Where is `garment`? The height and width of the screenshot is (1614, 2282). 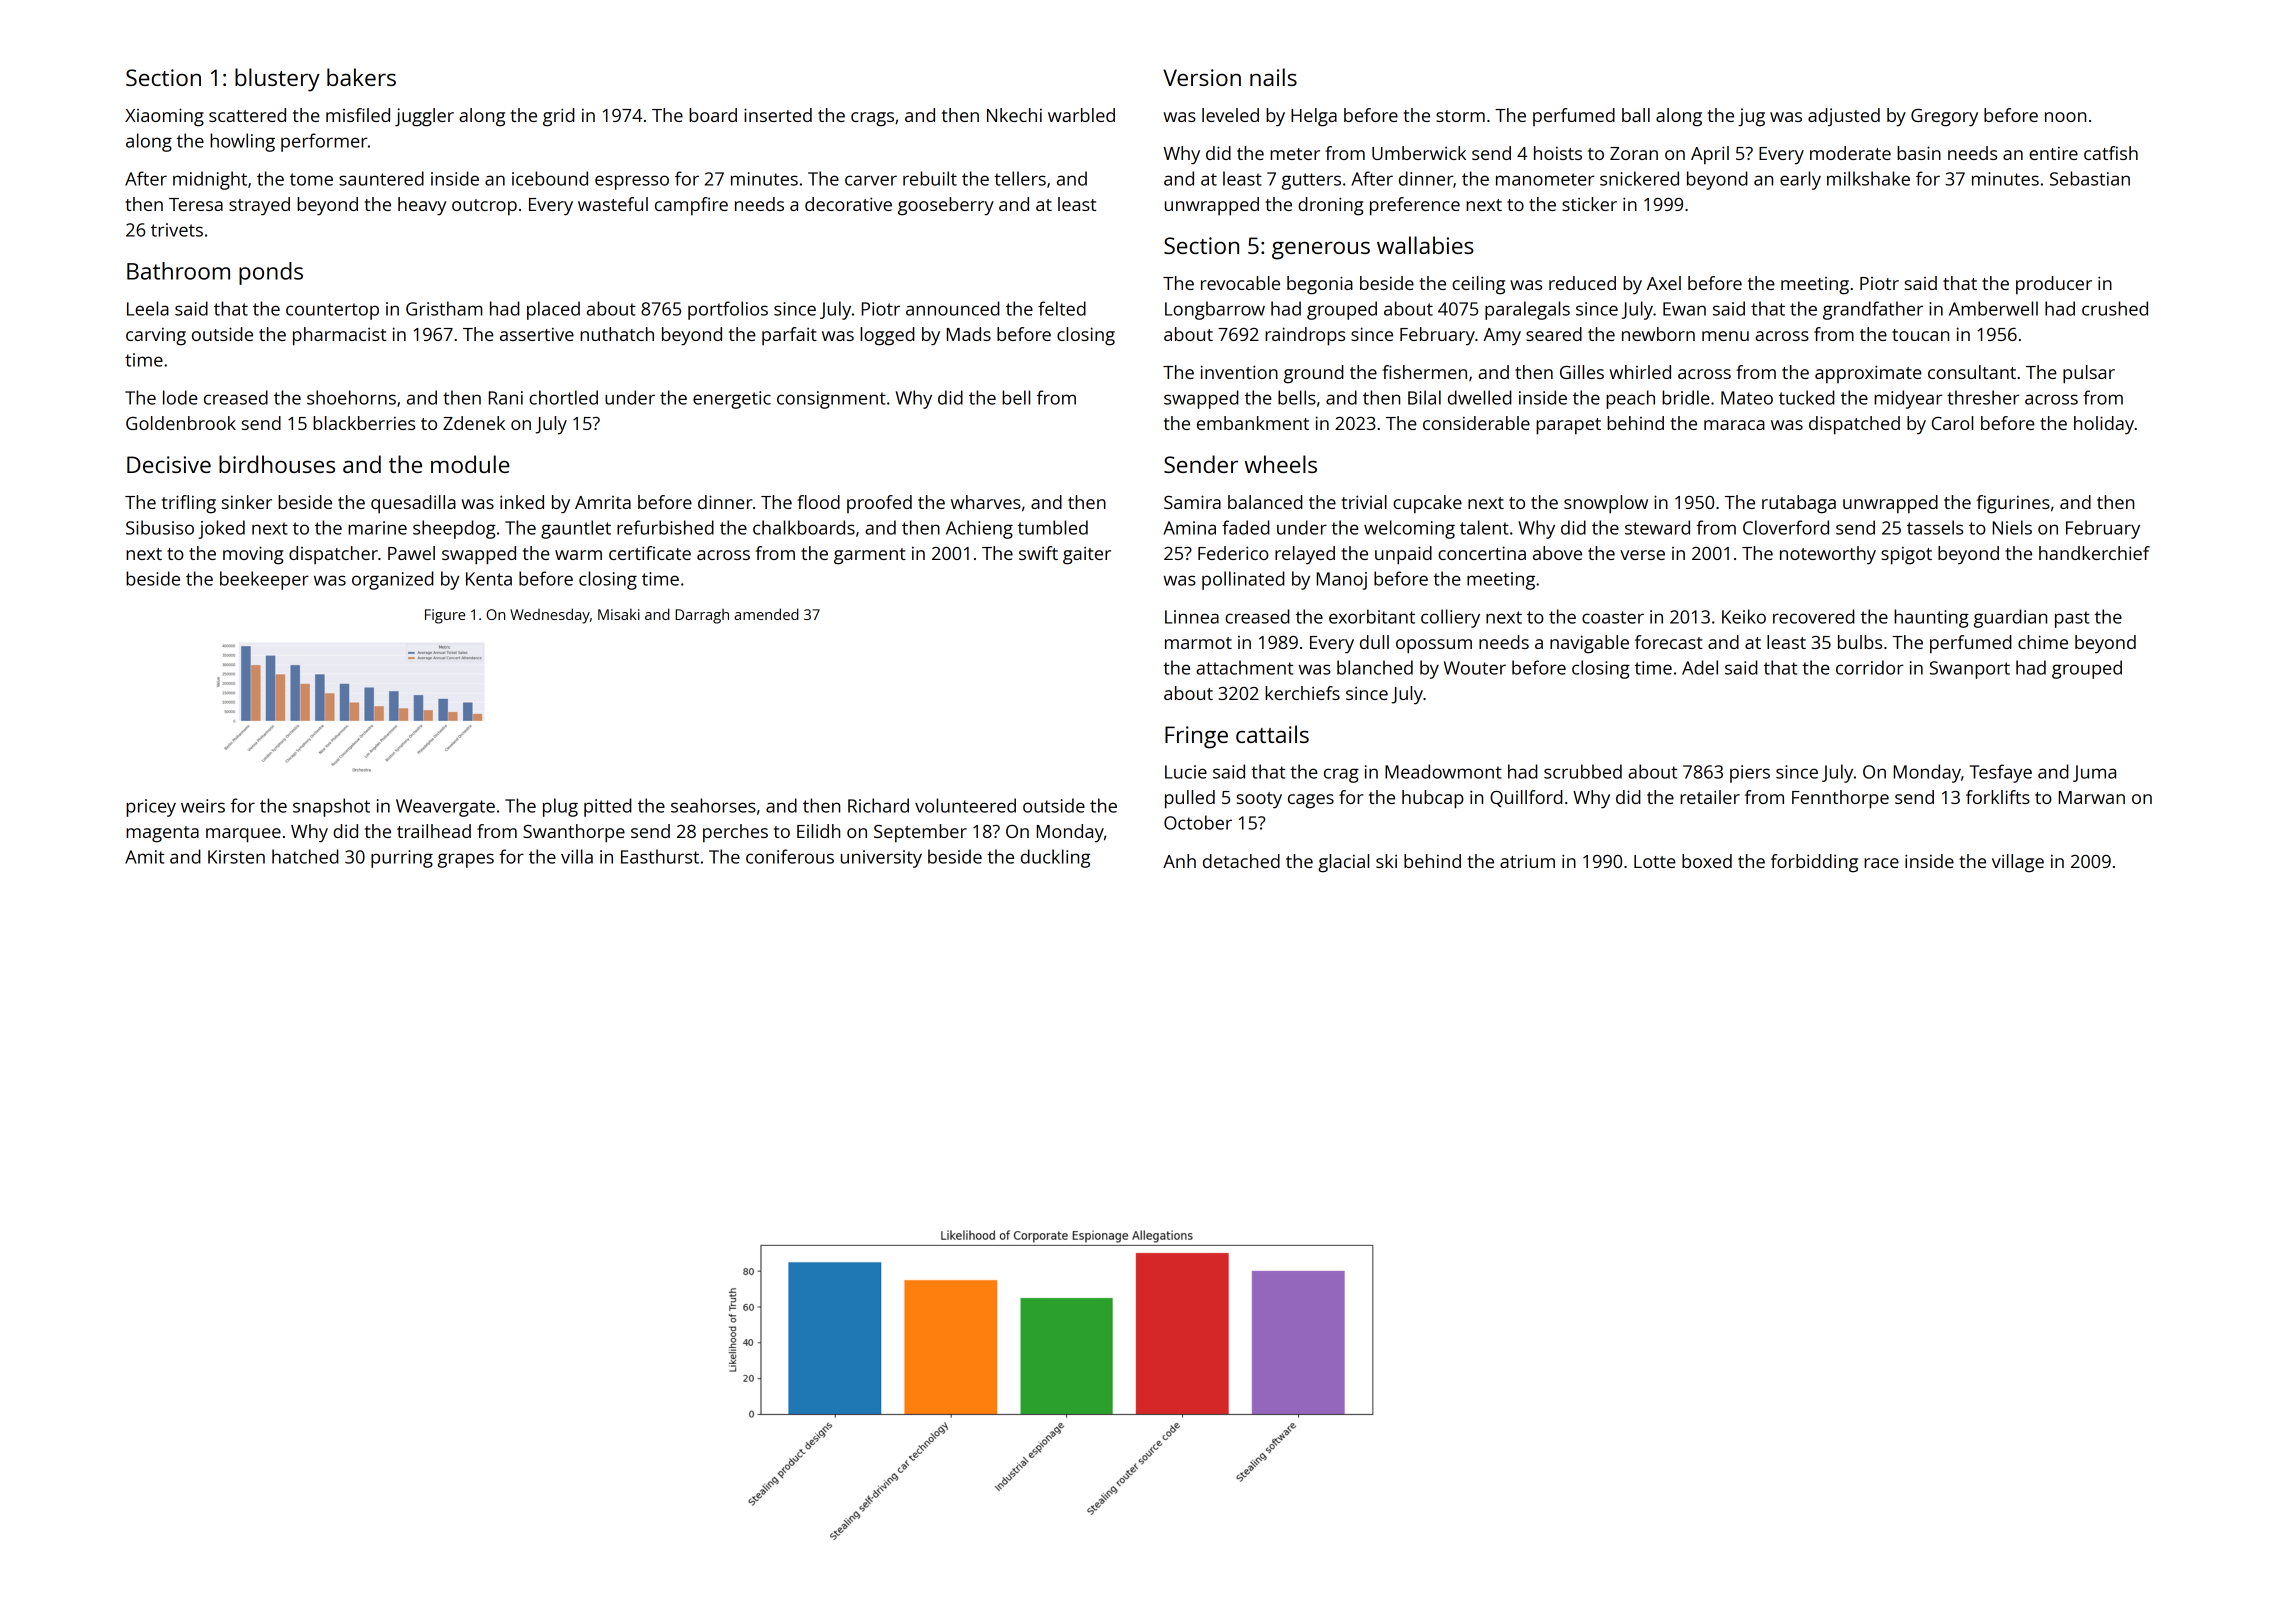 garment is located at coordinates (870, 556).
